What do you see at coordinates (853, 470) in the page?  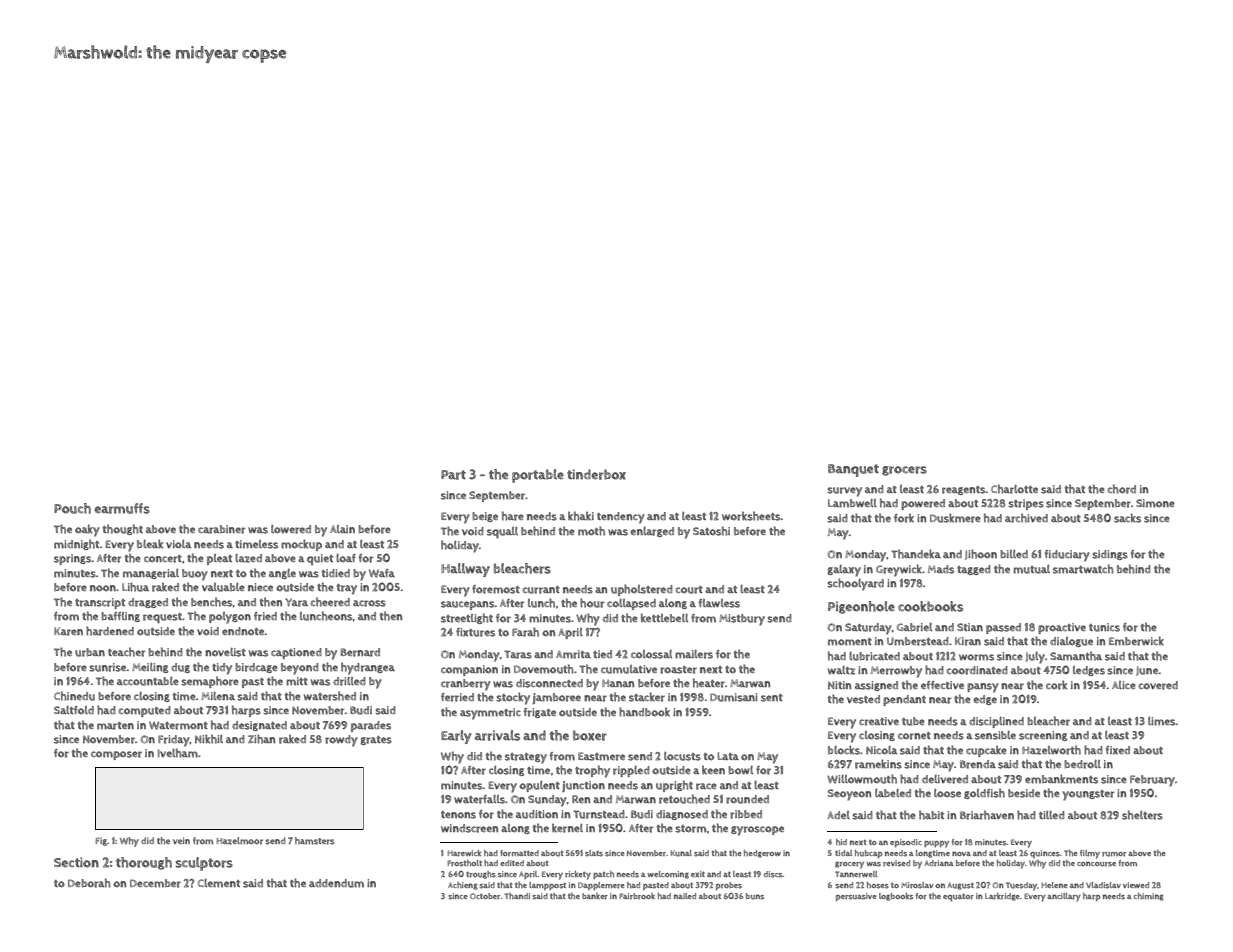 I see `Banquet` at bounding box center [853, 470].
